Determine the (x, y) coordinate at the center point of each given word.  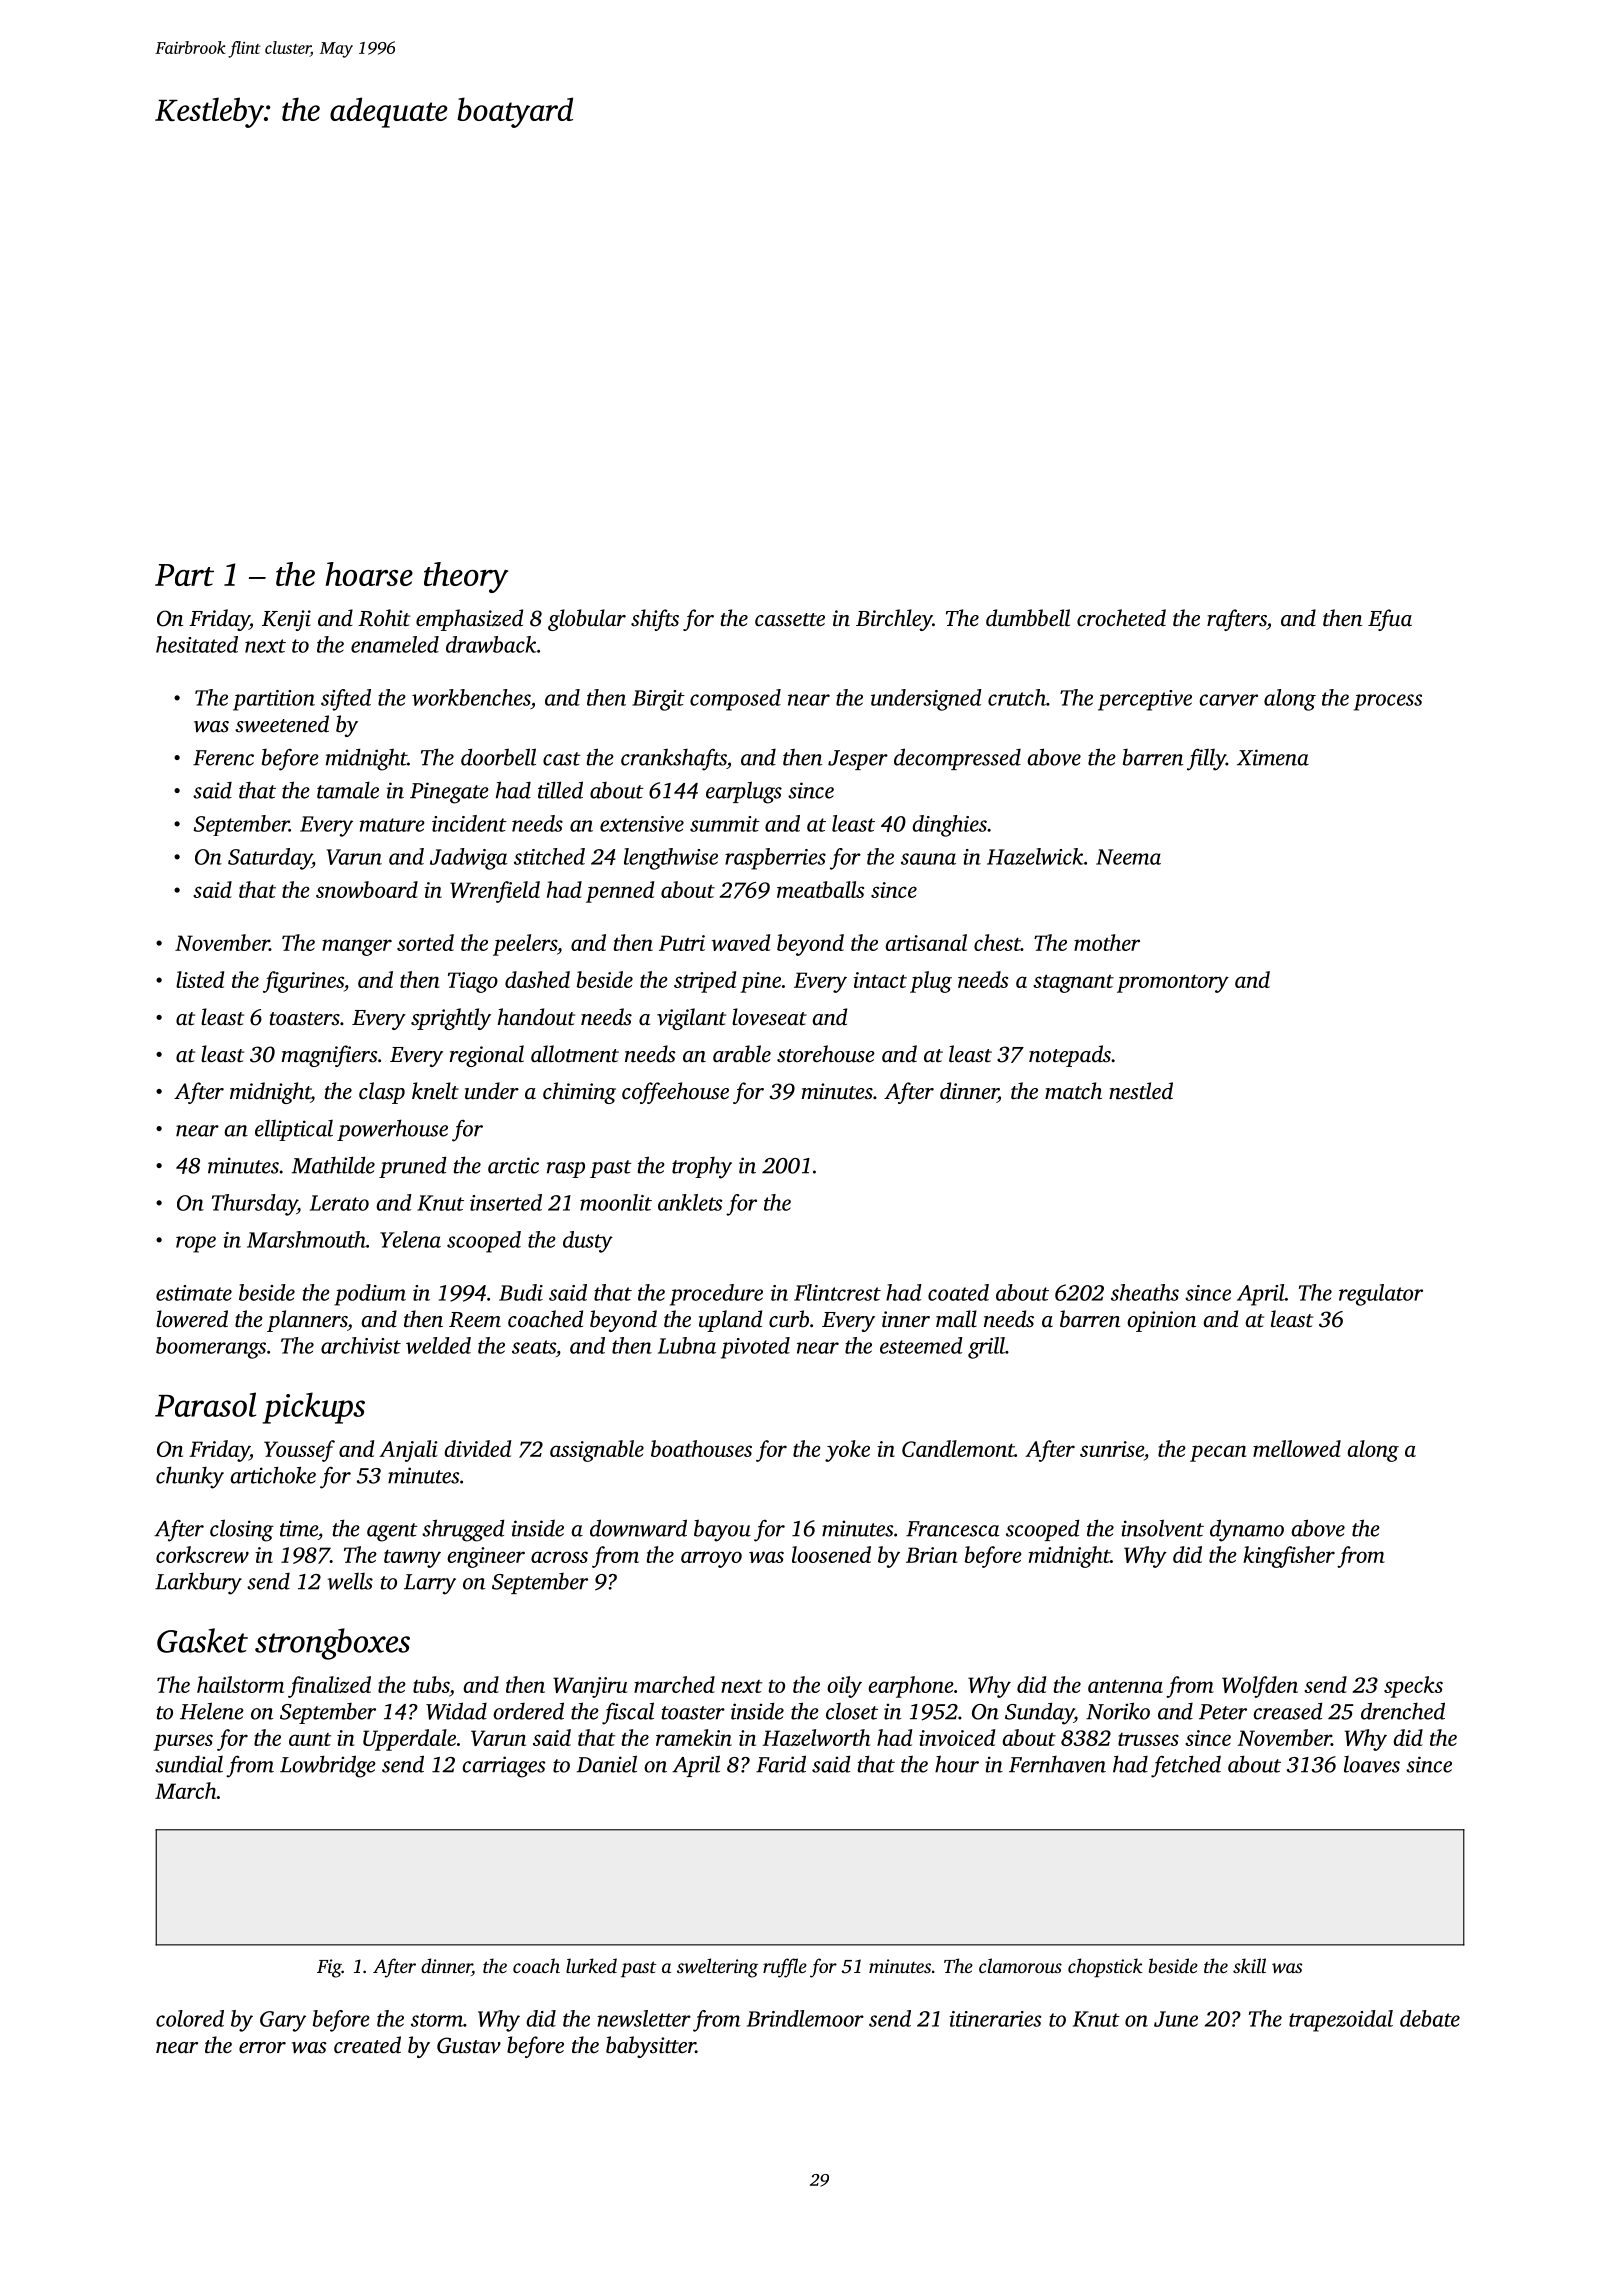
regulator (1381, 1295)
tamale (348, 790)
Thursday (254, 1205)
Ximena (1273, 757)
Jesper (858, 760)
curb (789, 1319)
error (262, 2047)
